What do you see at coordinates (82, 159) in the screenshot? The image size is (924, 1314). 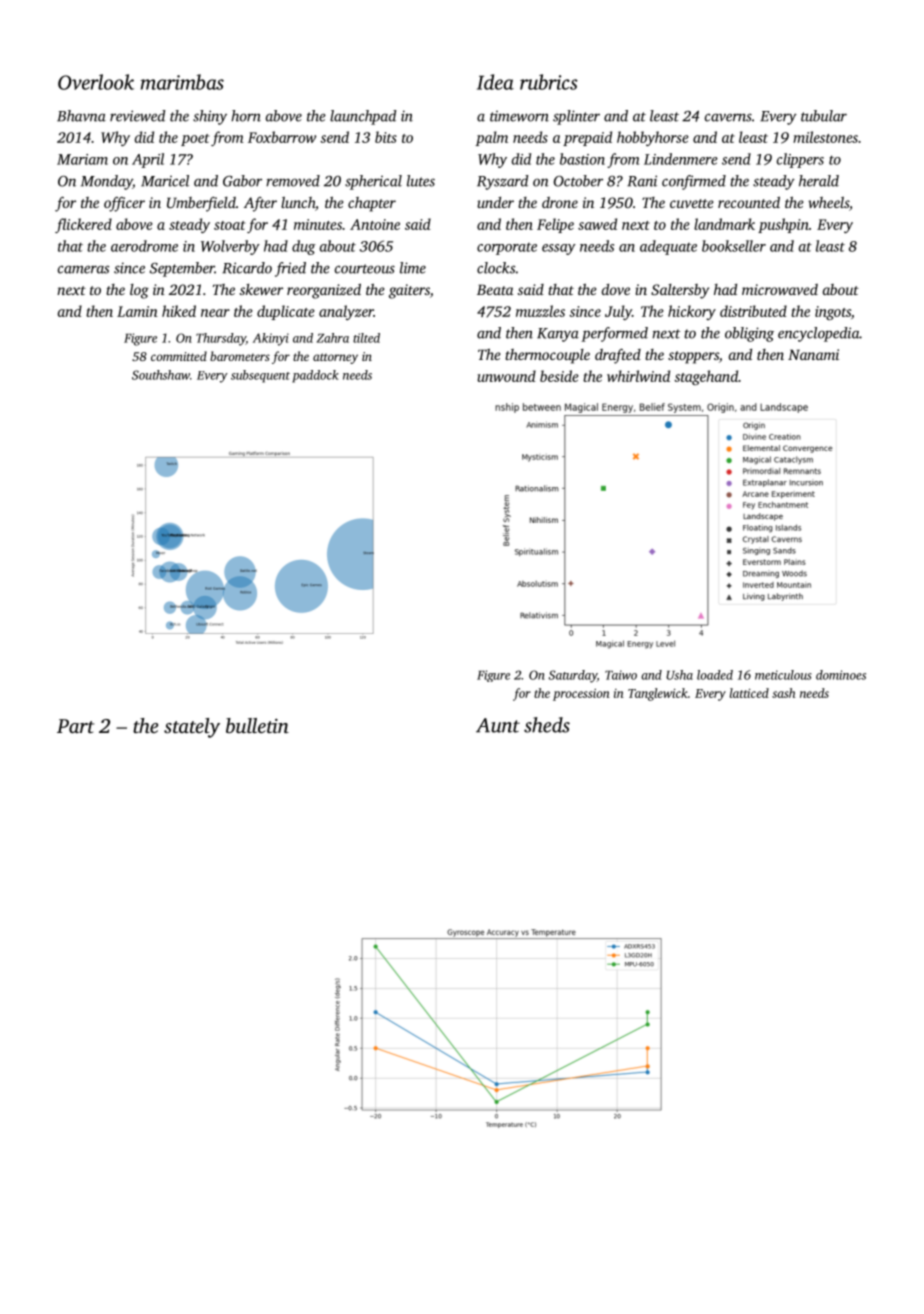 I see `Mariam` at bounding box center [82, 159].
